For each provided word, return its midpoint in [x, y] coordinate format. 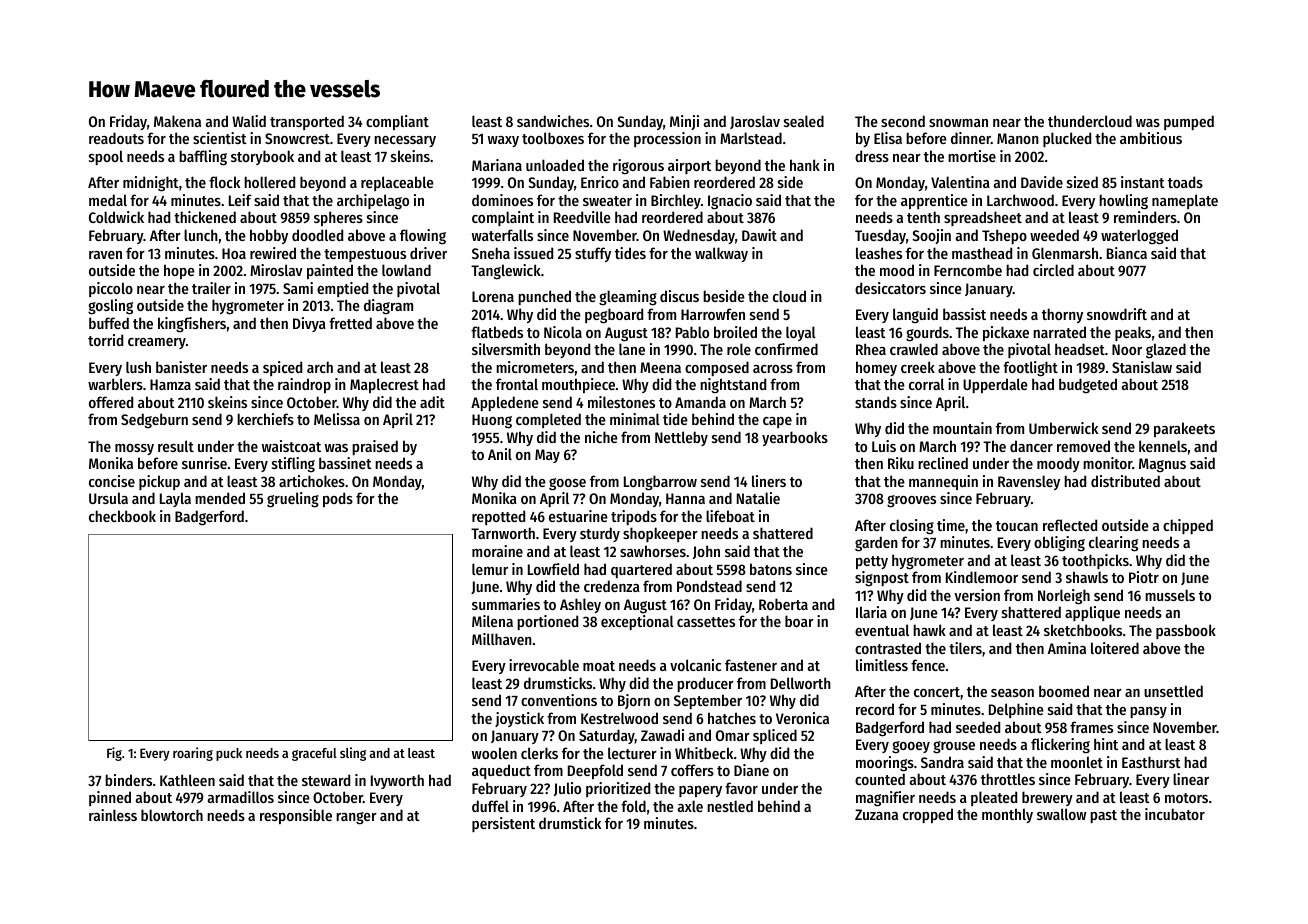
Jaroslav [755, 122]
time [951, 525]
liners [769, 481]
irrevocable [544, 665]
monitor [1108, 463]
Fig [114, 754]
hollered [269, 182]
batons [771, 569]
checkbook [122, 516]
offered [111, 402]
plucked [1067, 139]
